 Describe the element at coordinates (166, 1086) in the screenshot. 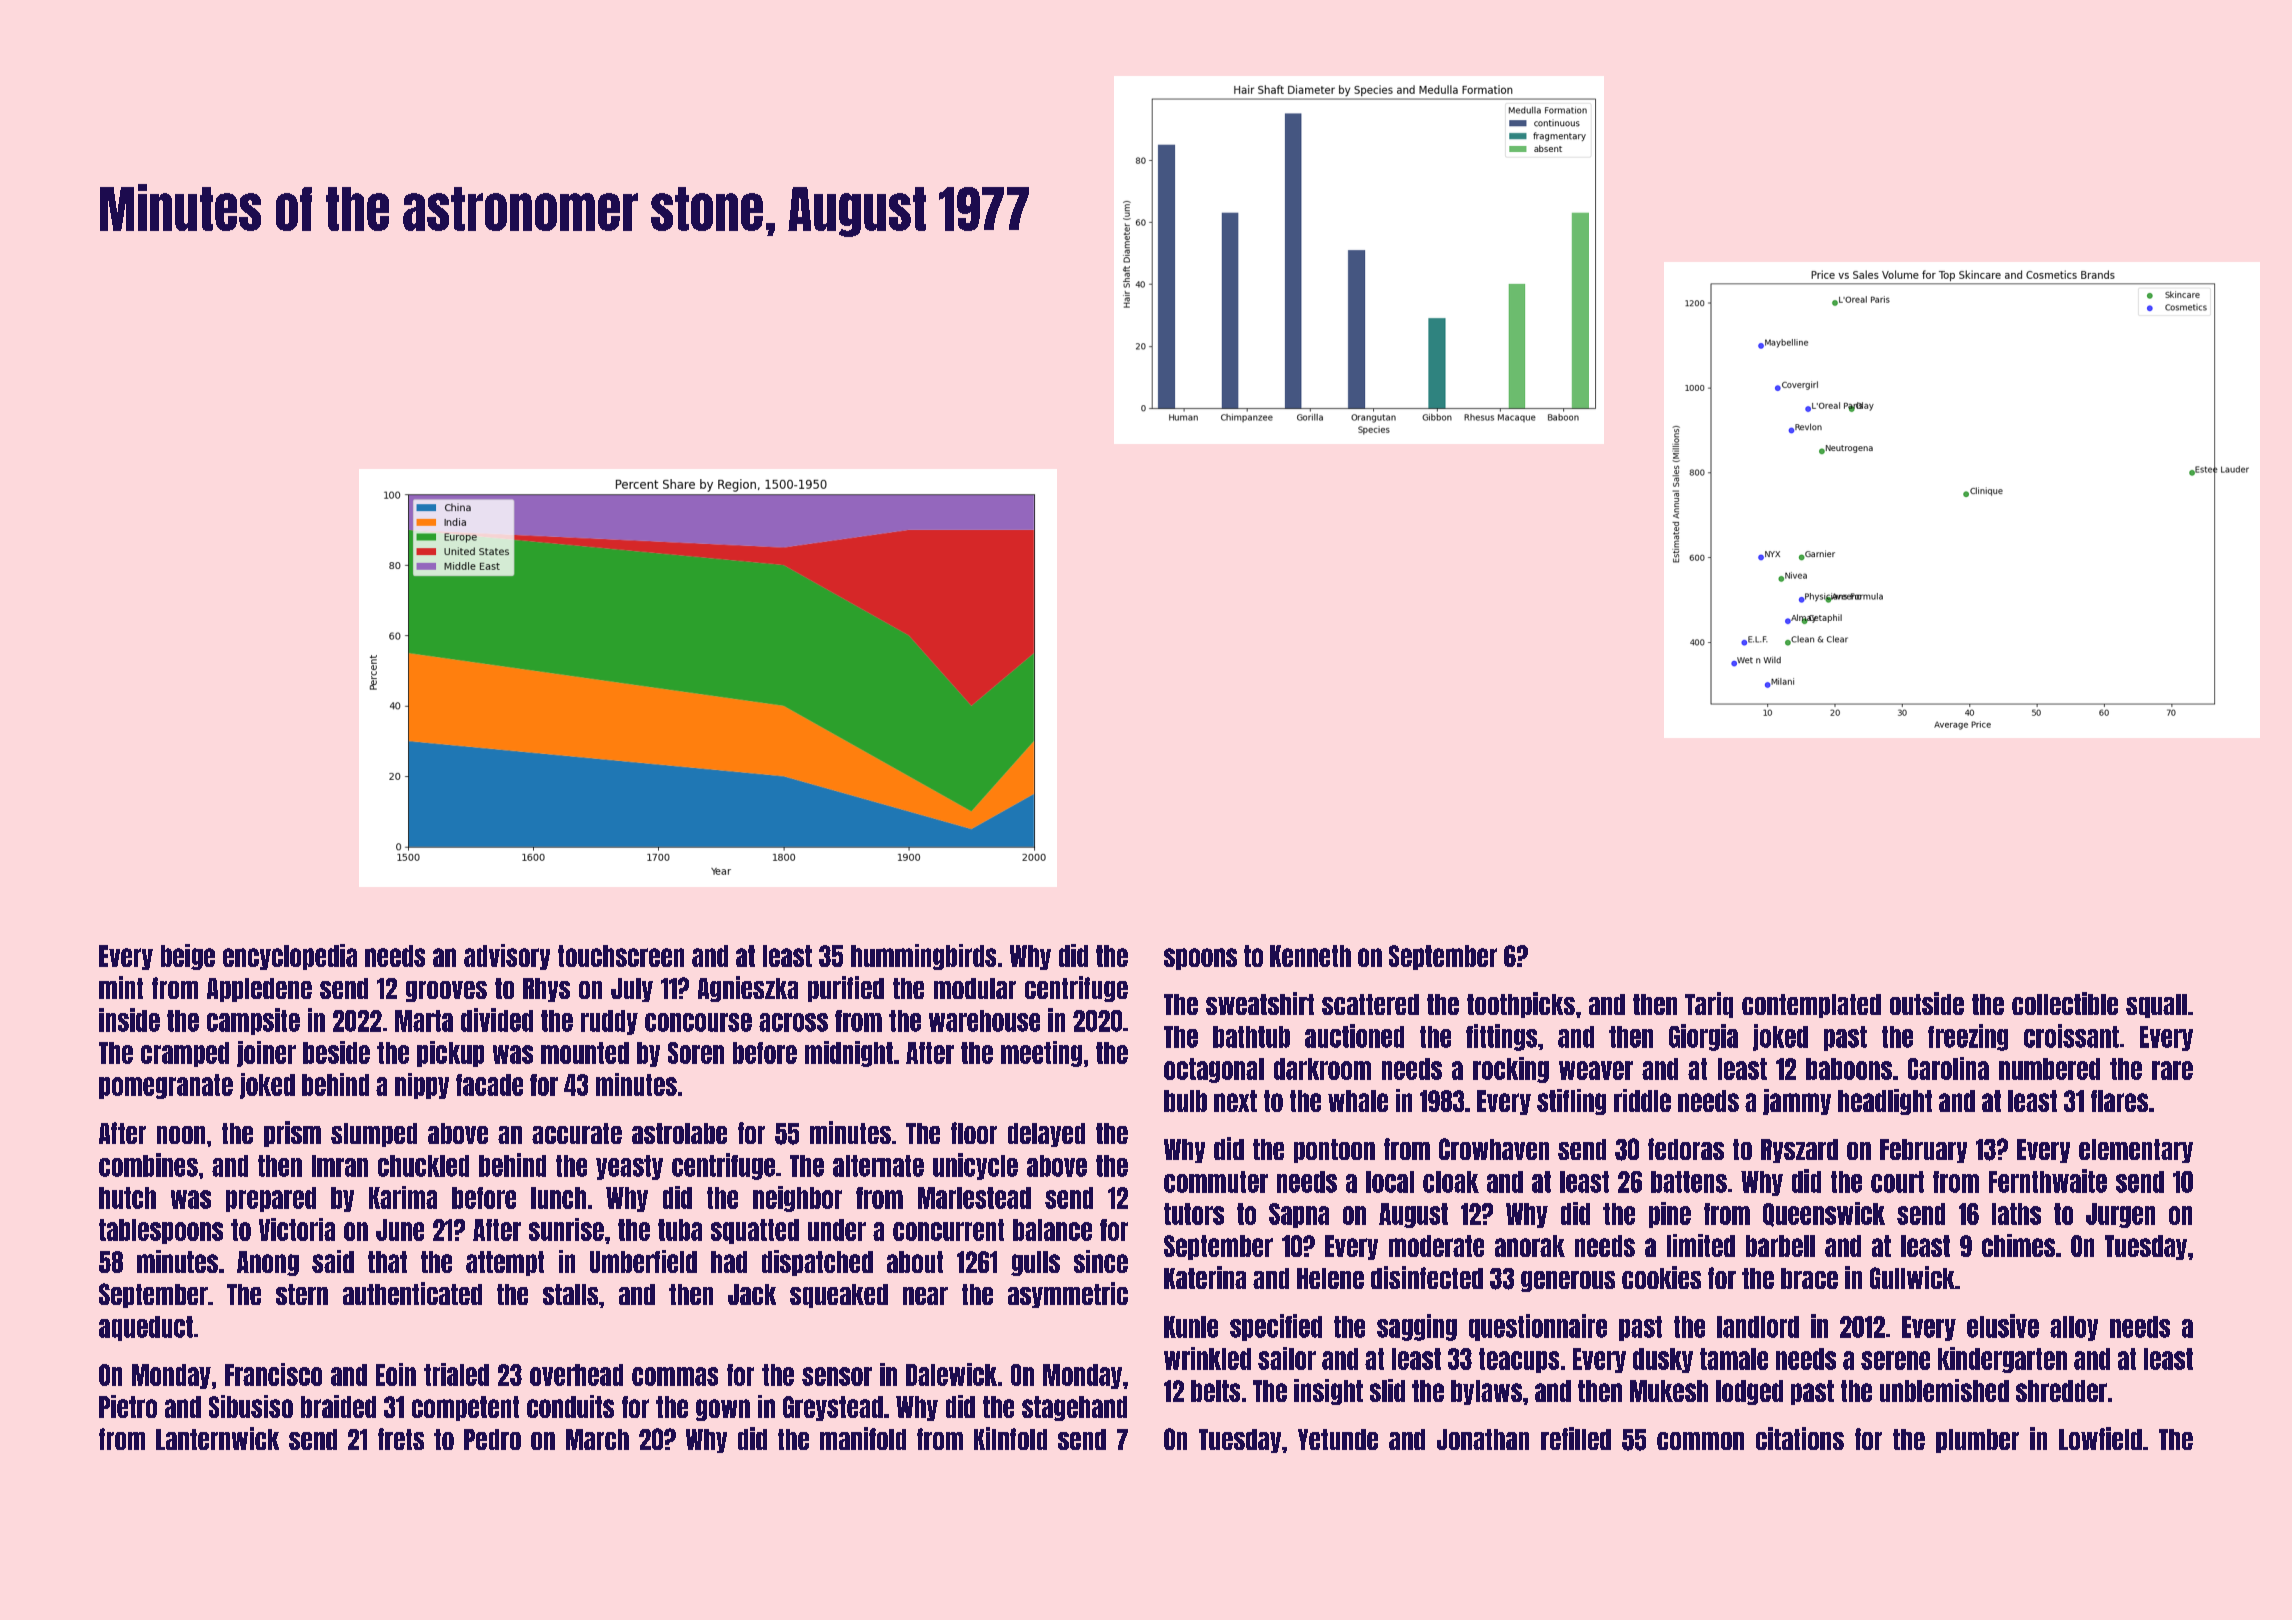

I see `pomegranate` at that location.
